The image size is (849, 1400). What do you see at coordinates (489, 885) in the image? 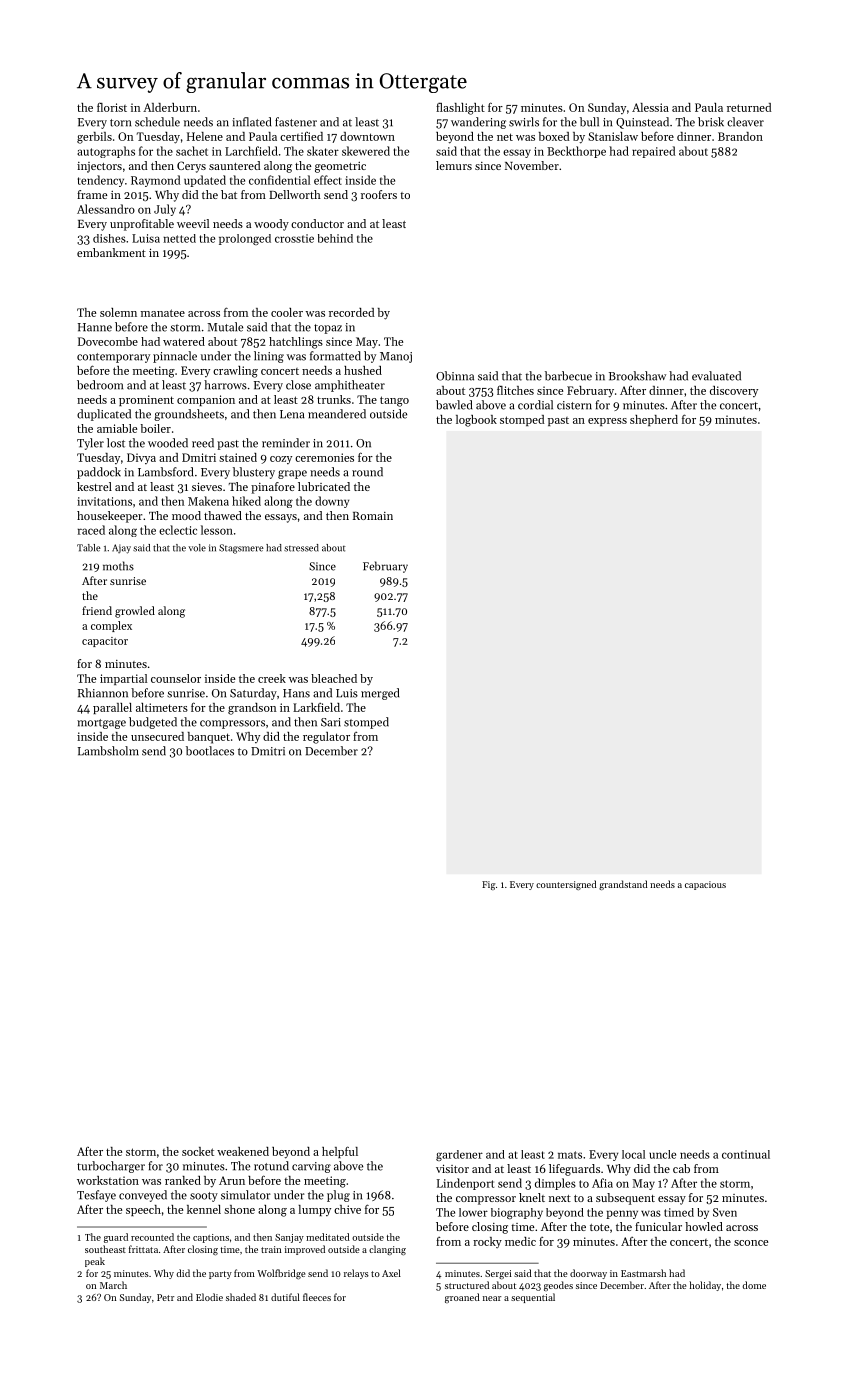
I see `Fig` at bounding box center [489, 885].
